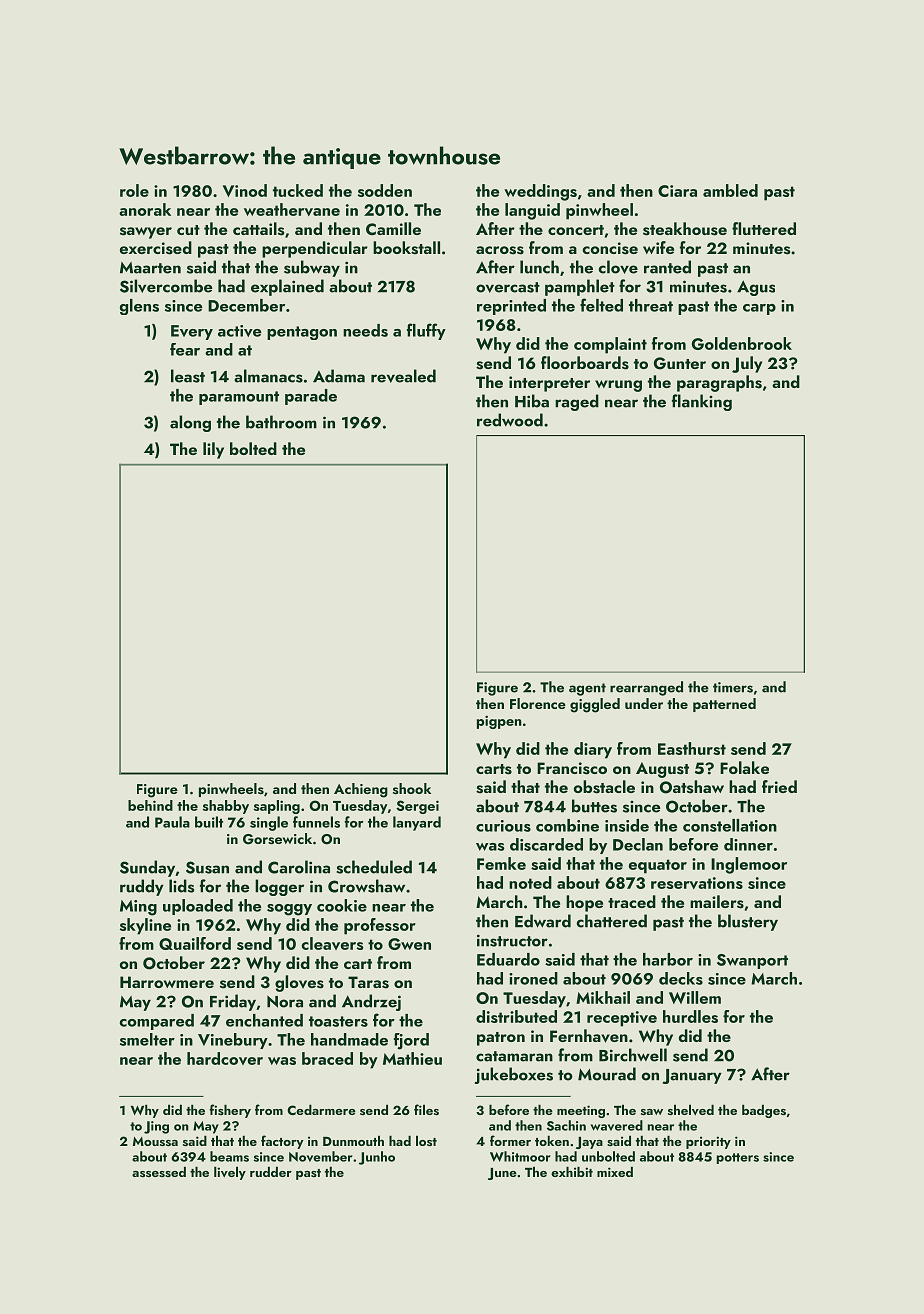  Describe the element at coordinates (764, 228) in the screenshot. I see `fluttered` at that location.
